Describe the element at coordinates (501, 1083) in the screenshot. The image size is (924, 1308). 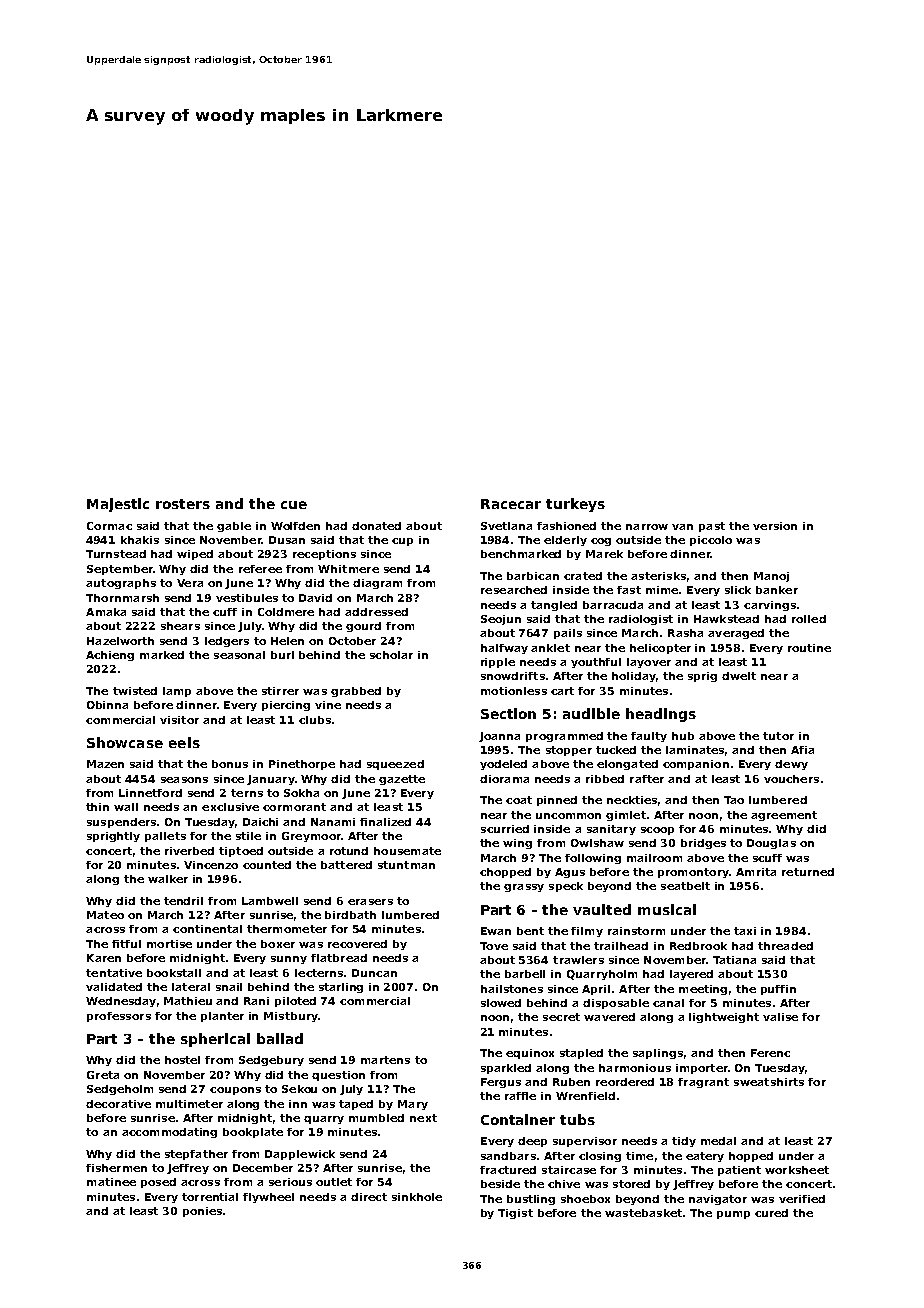
I see `Fergus` at that location.
